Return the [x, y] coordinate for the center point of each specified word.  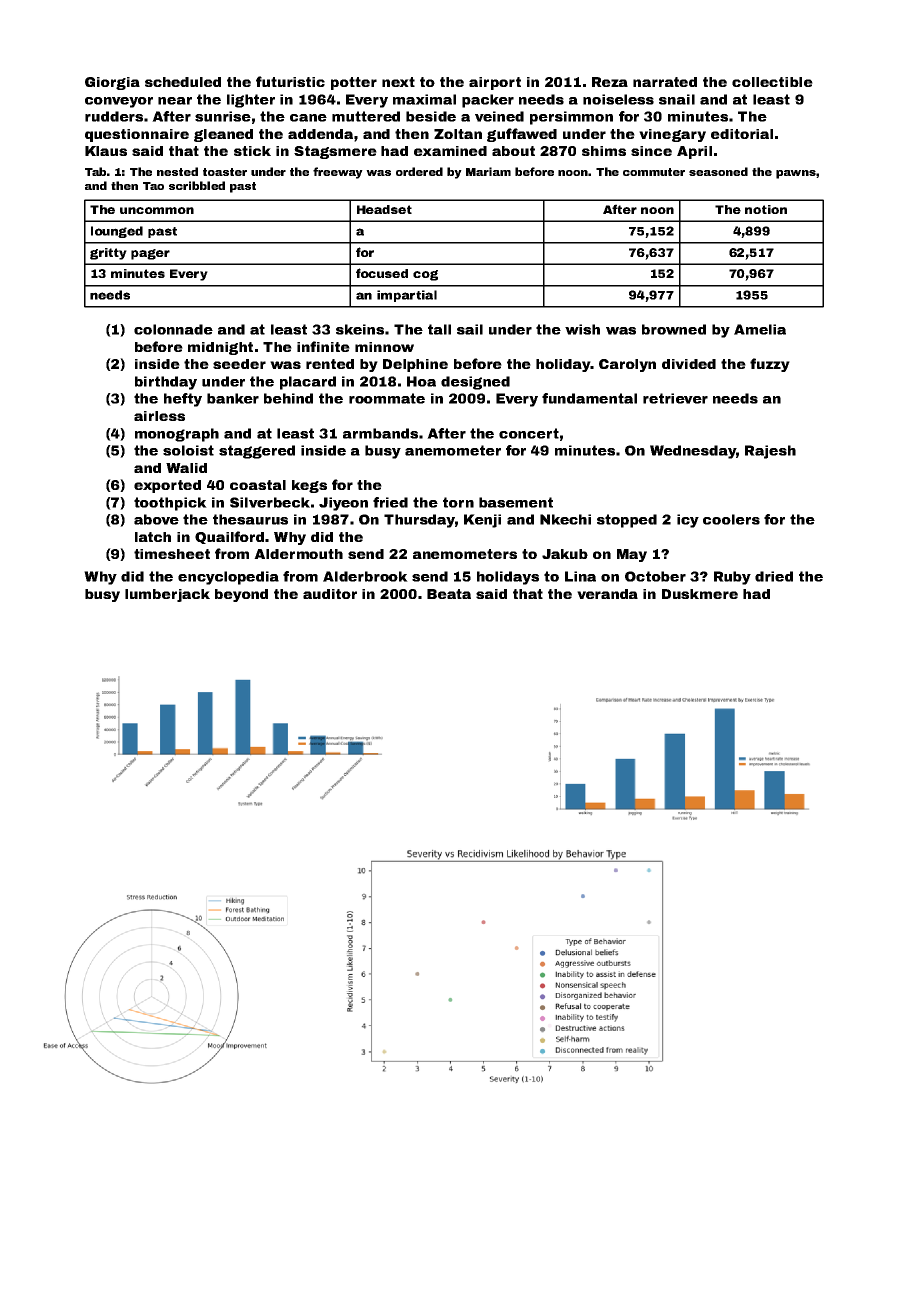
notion [766, 209]
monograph [177, 435]
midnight [220, 348]
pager [150, 254]
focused [382, 273]
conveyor [119, 102]
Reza [610, 82]
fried [390, 502]
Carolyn [627, 365]
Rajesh [770, 452]
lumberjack [167, 595]
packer [488, 101]
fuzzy [770, 365]
